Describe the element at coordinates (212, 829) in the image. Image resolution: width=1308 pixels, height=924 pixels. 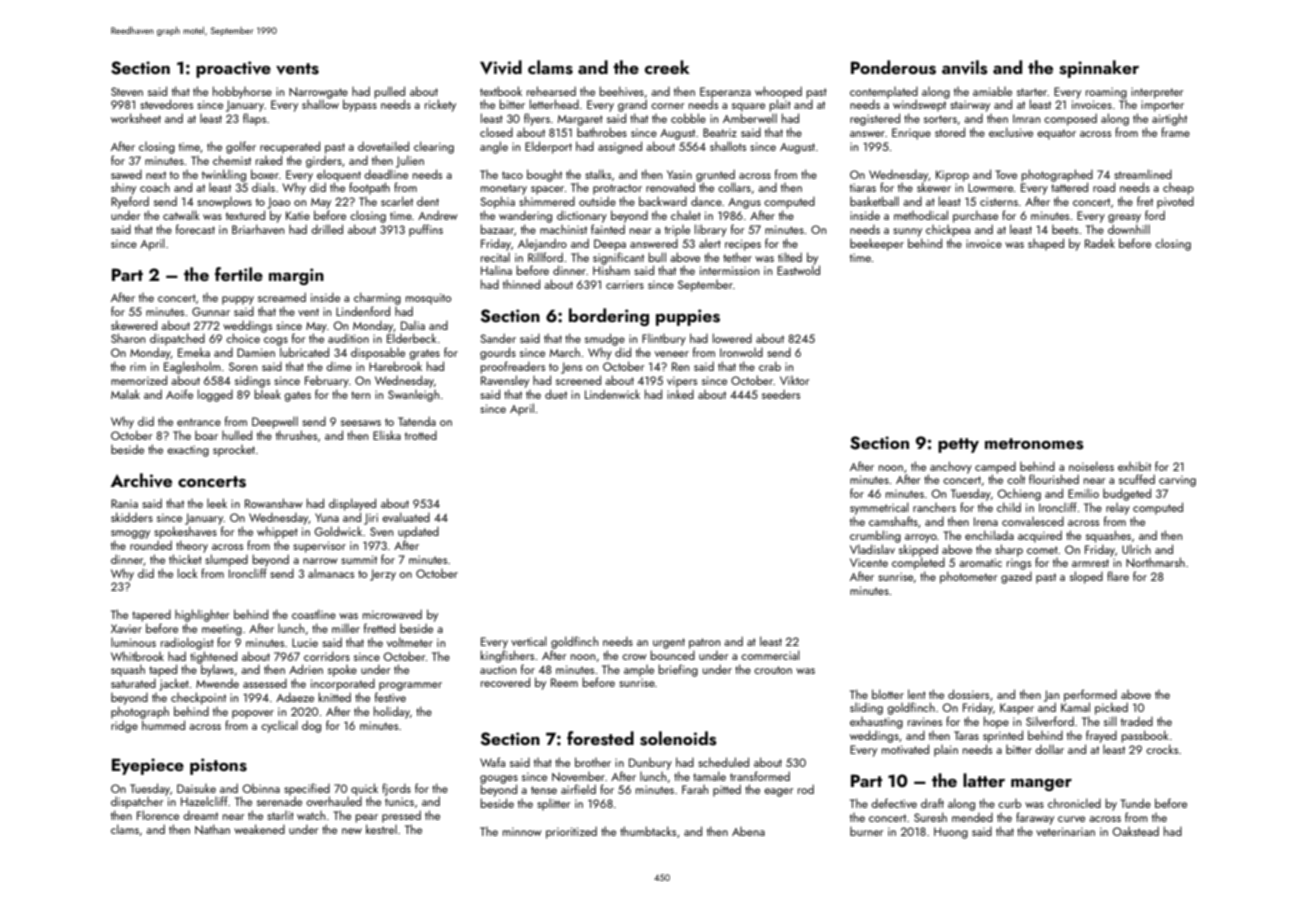
I see `Nathan` at that location.
